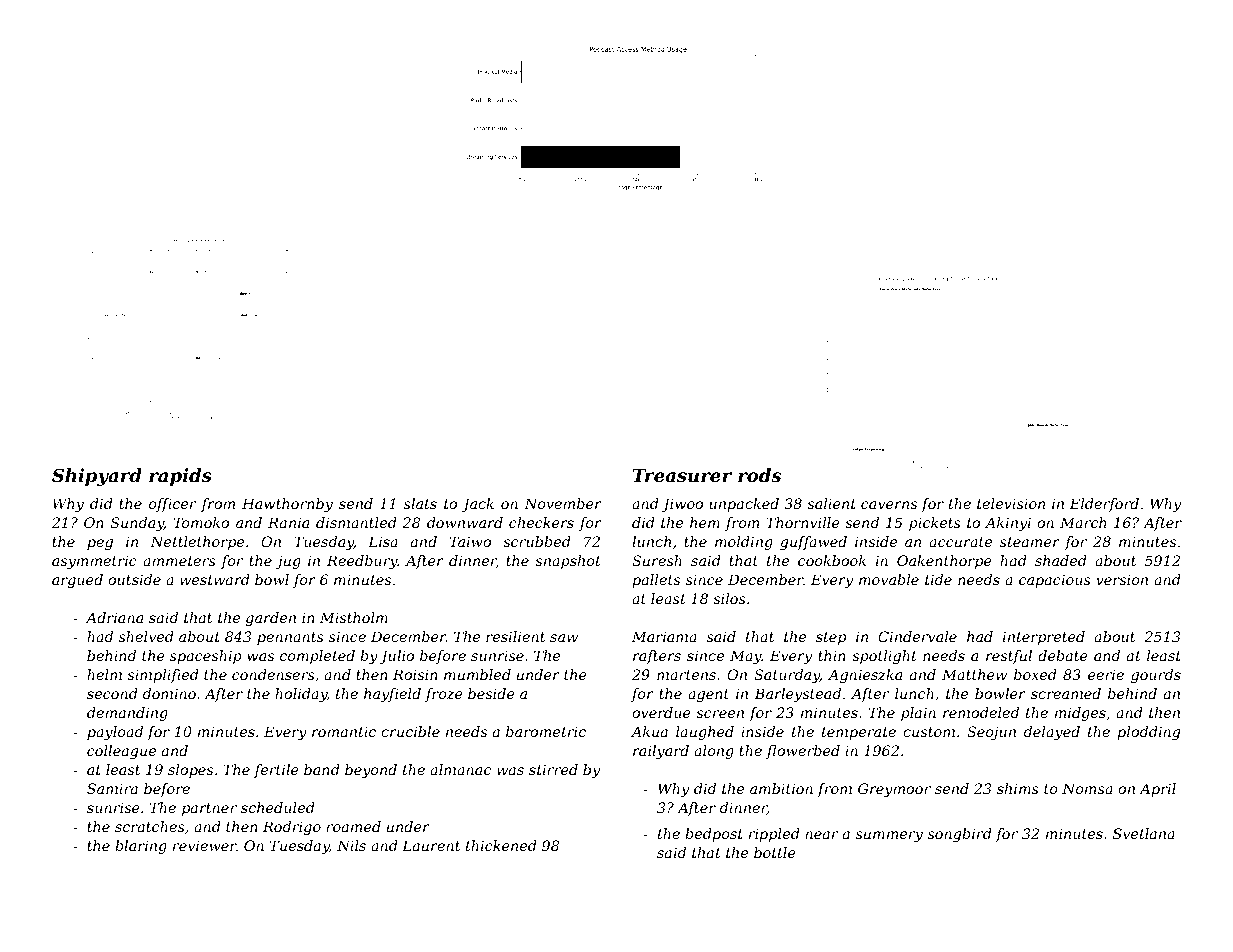 Image resolution: width=1233 pixels, height=952 pixels. Describe the element at coordinates (1061, 560) in the screenshot. I see `shaded` at that location.
